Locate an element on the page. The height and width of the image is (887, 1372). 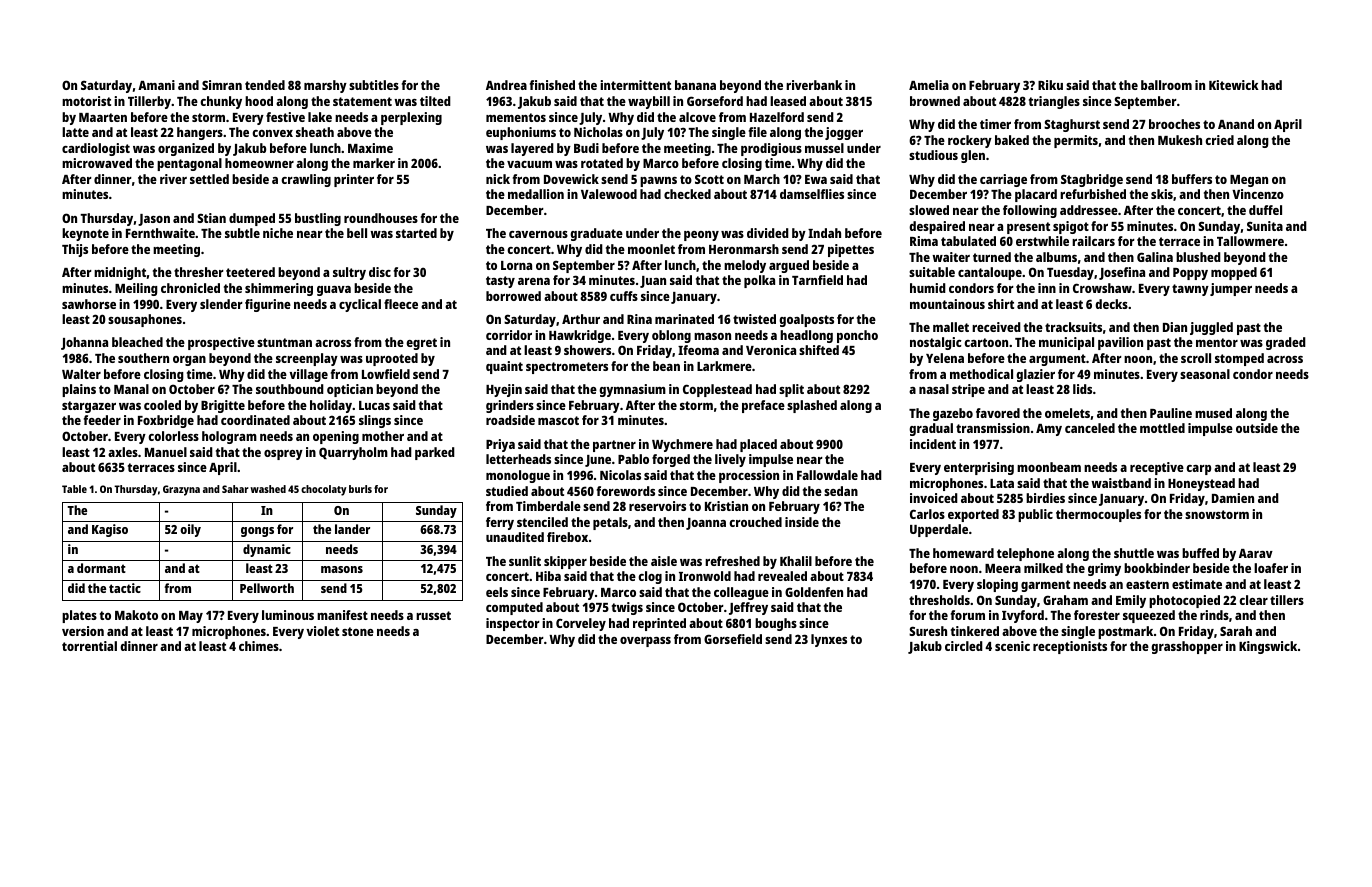
receptionists is located at coordinates (1070, 647).
